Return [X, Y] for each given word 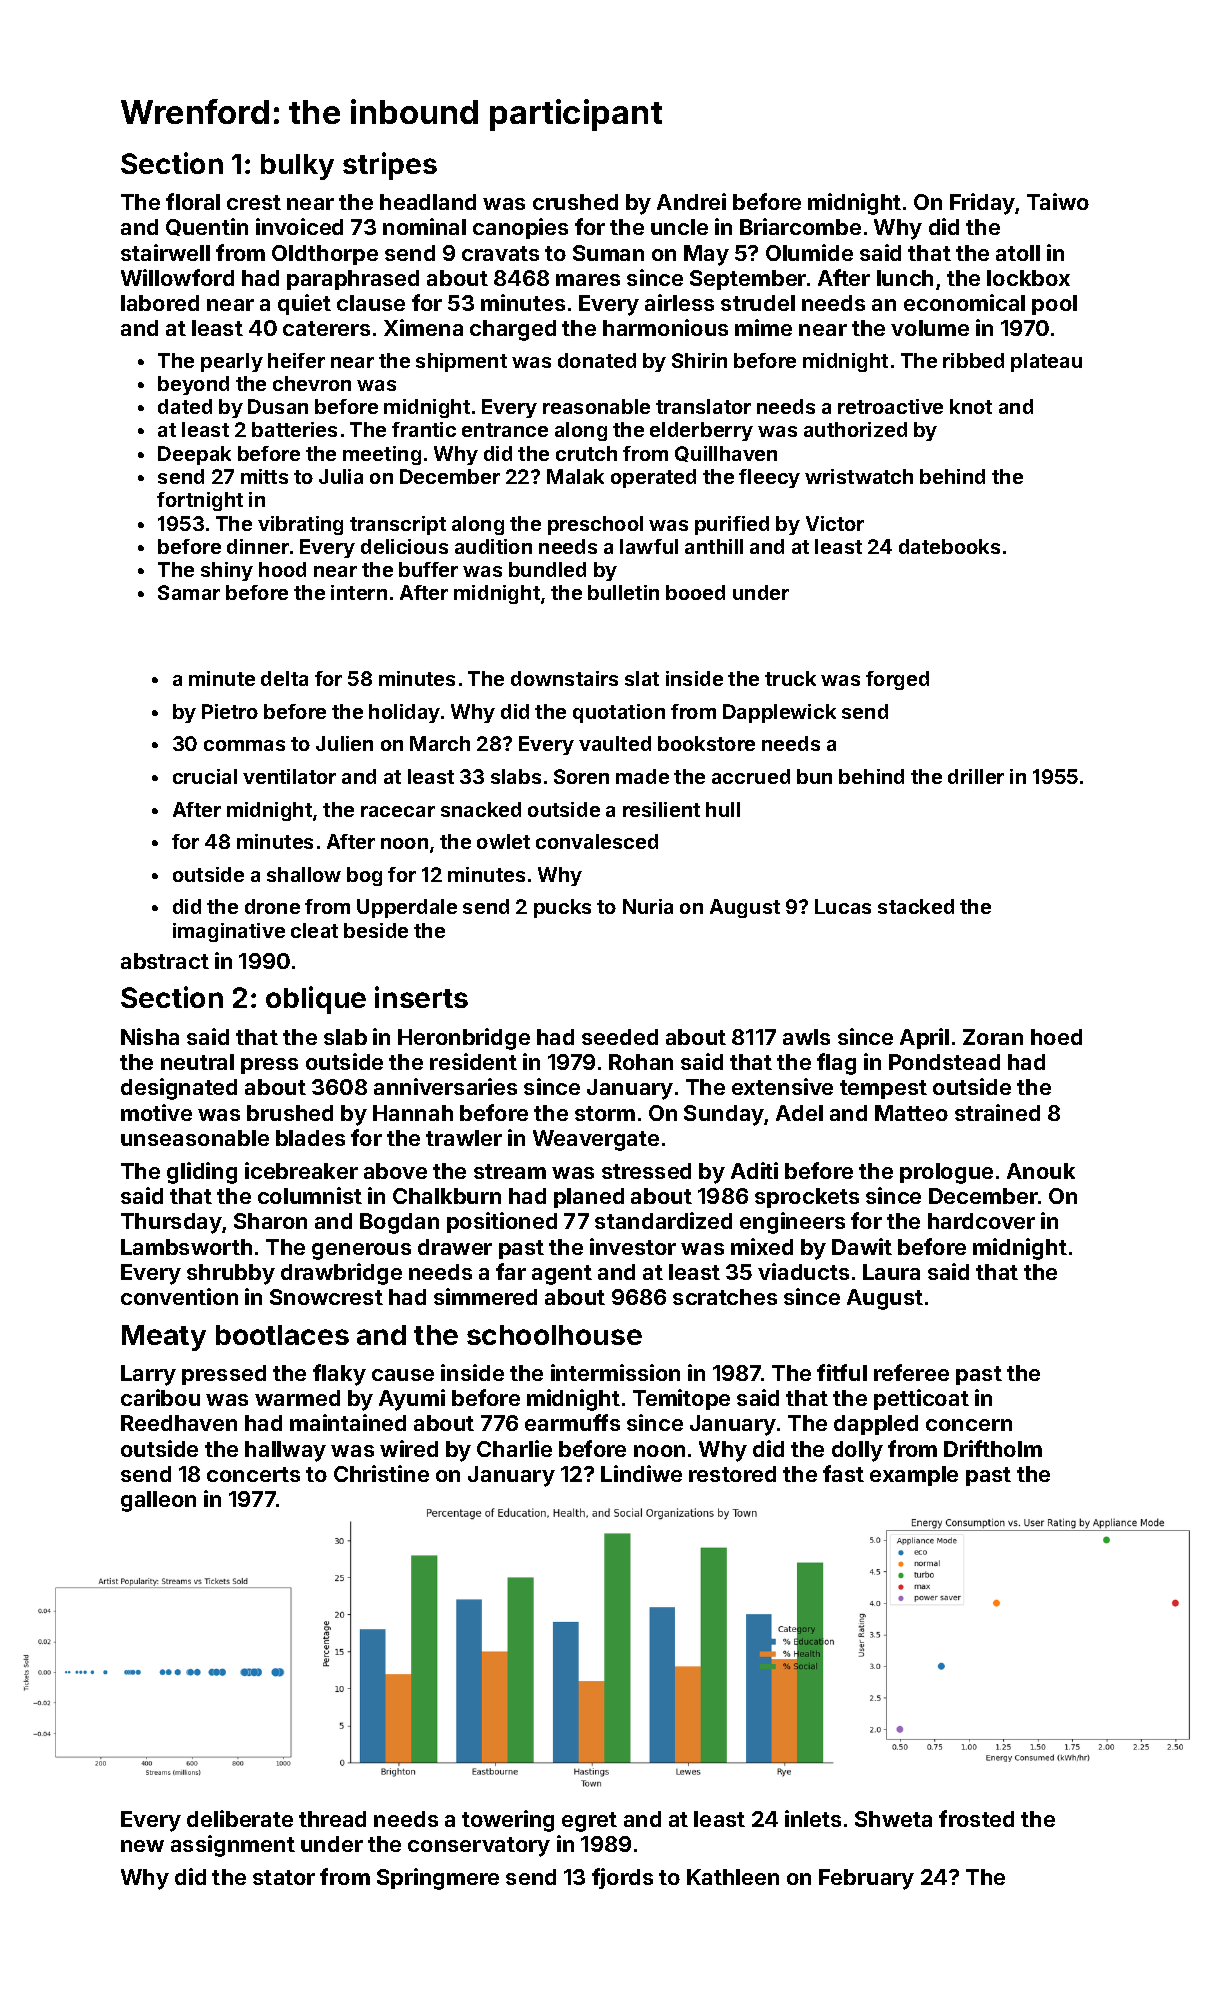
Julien [344, 743]
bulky [297, 167]
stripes [390, 166]
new [142, 1846]
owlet [503, 841]
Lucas [843, 906]
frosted [976, 1818]
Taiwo [1058, 201]
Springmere [438, 1879]
